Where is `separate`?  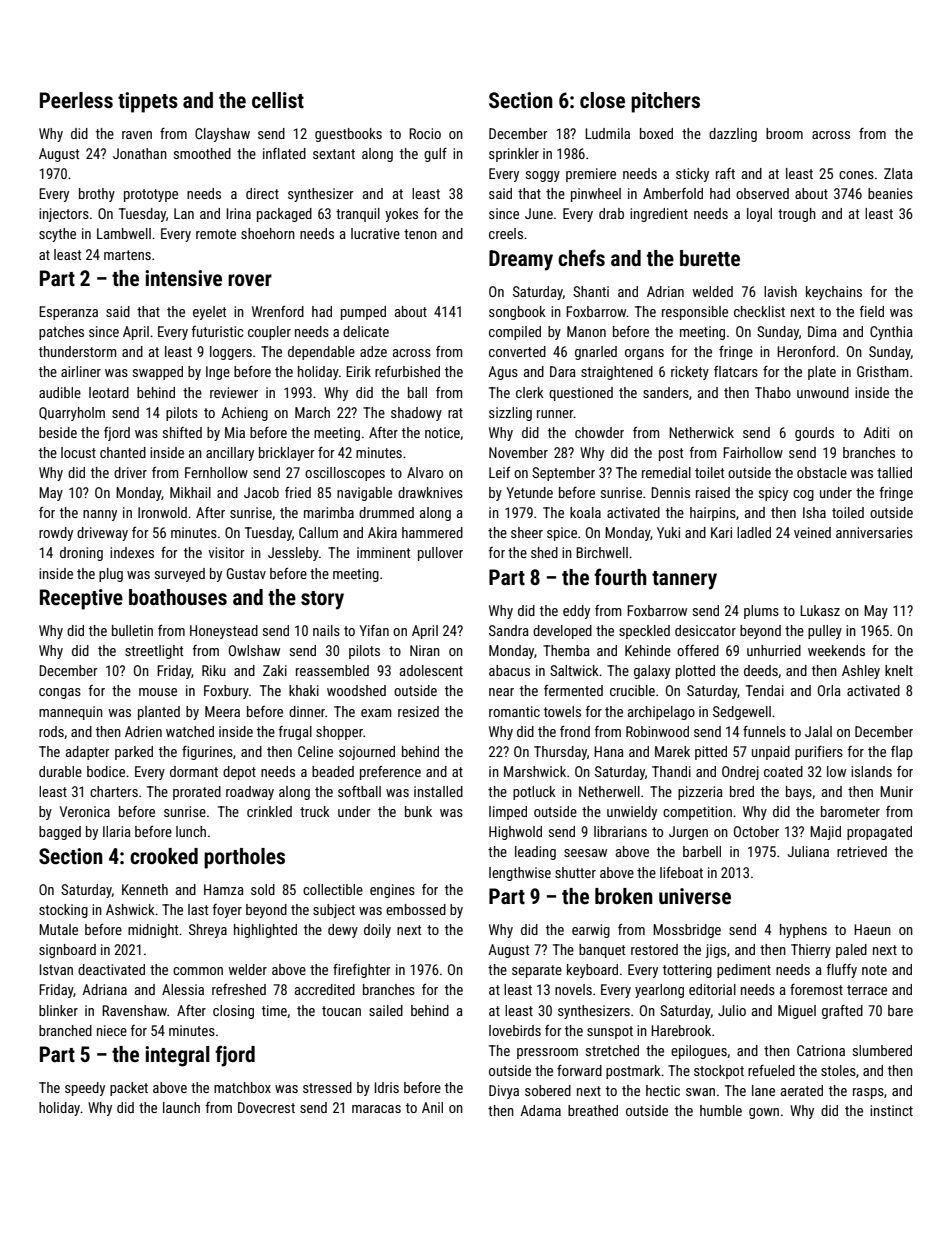
separate is located at coordinates (537, 971).
